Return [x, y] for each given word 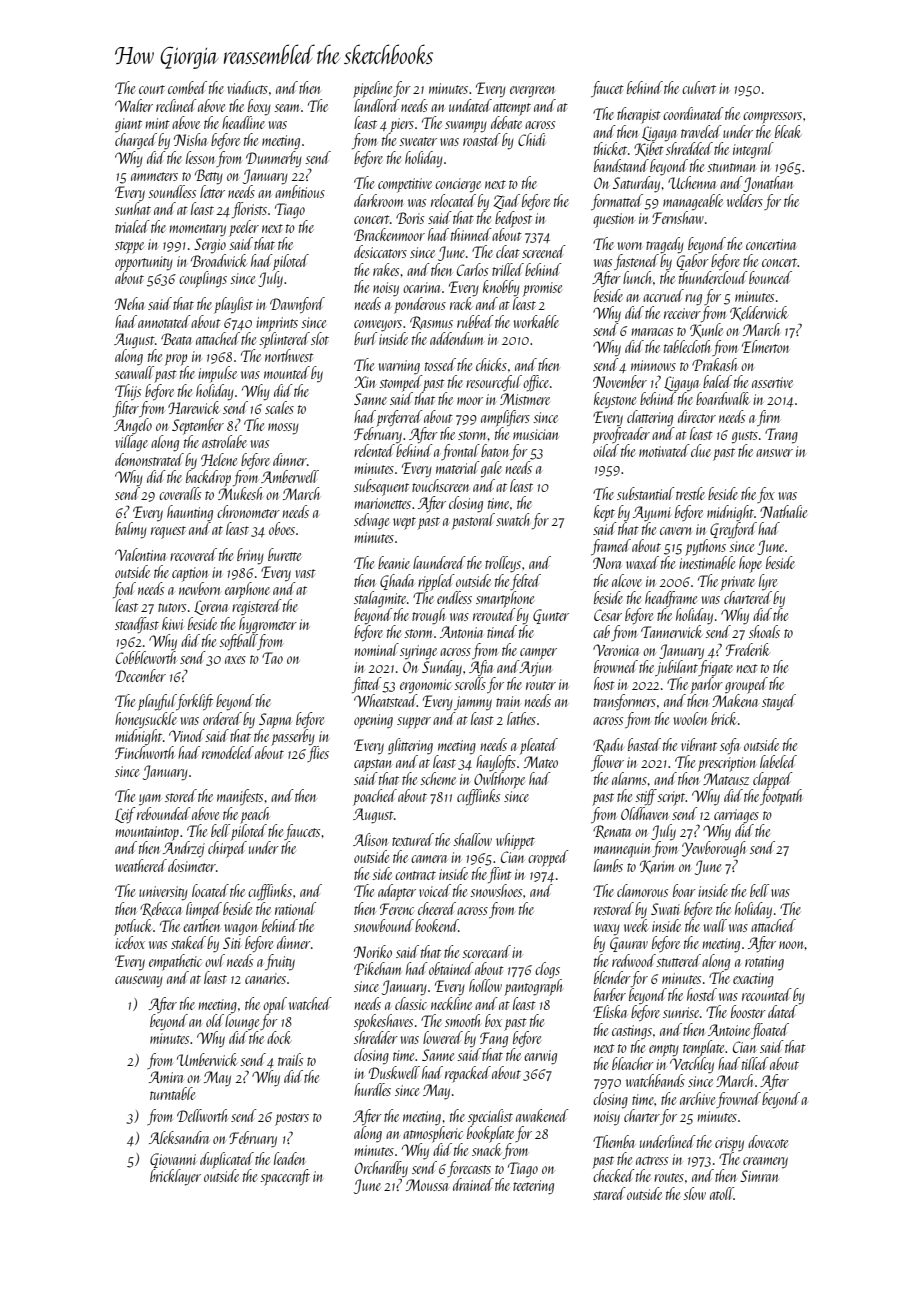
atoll [722, 1193]
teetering [533, 1187]
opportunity [144, 263]
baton [494, 450]
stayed [779, 702]
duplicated [227, 1160]
